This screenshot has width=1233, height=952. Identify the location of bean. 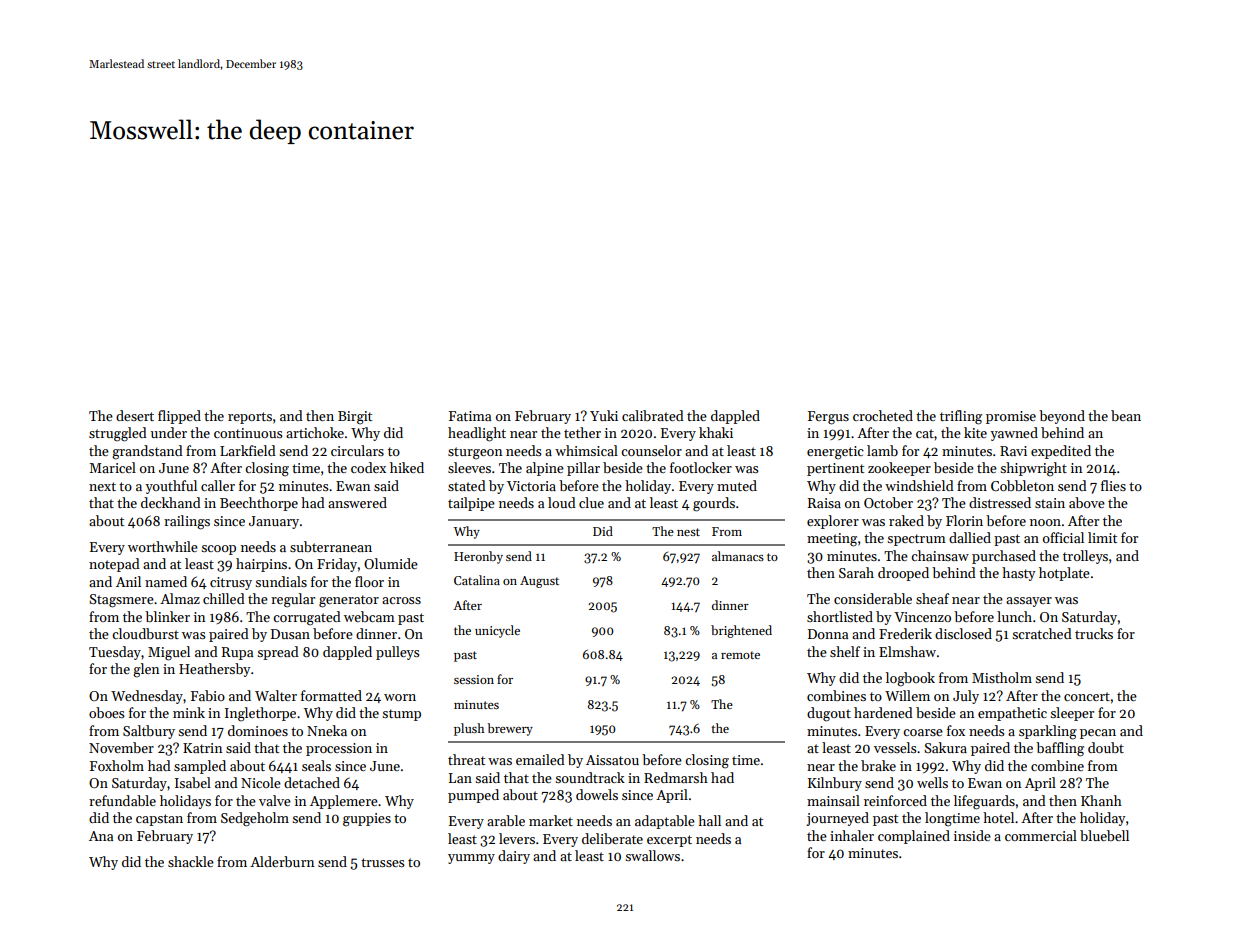
(1126, 415).
